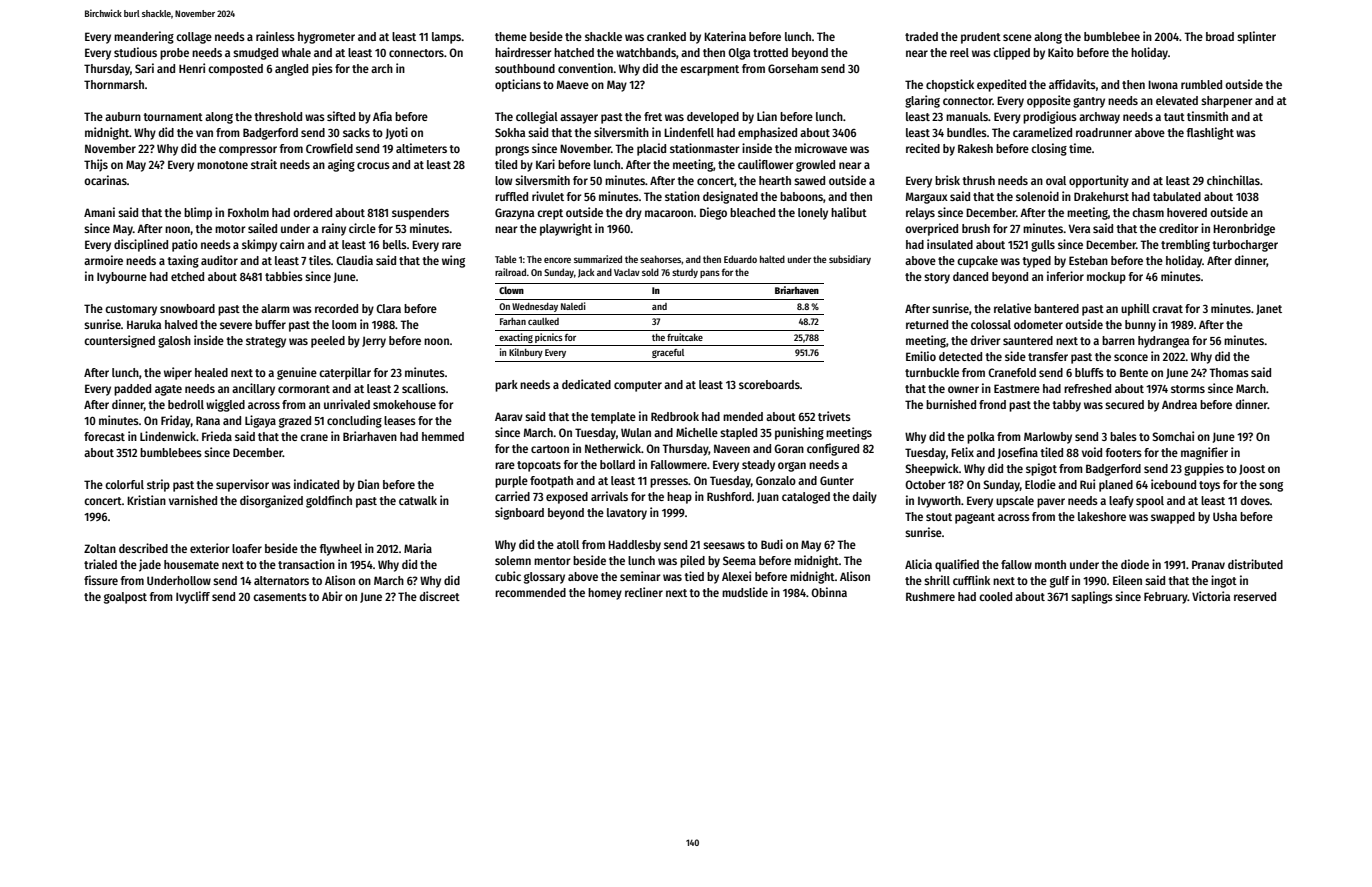 The width and height of the screenshot is (1372, 887). Describe the element at coordinates (1079, 228) in the screenshot. I see `Vera` at that location.
